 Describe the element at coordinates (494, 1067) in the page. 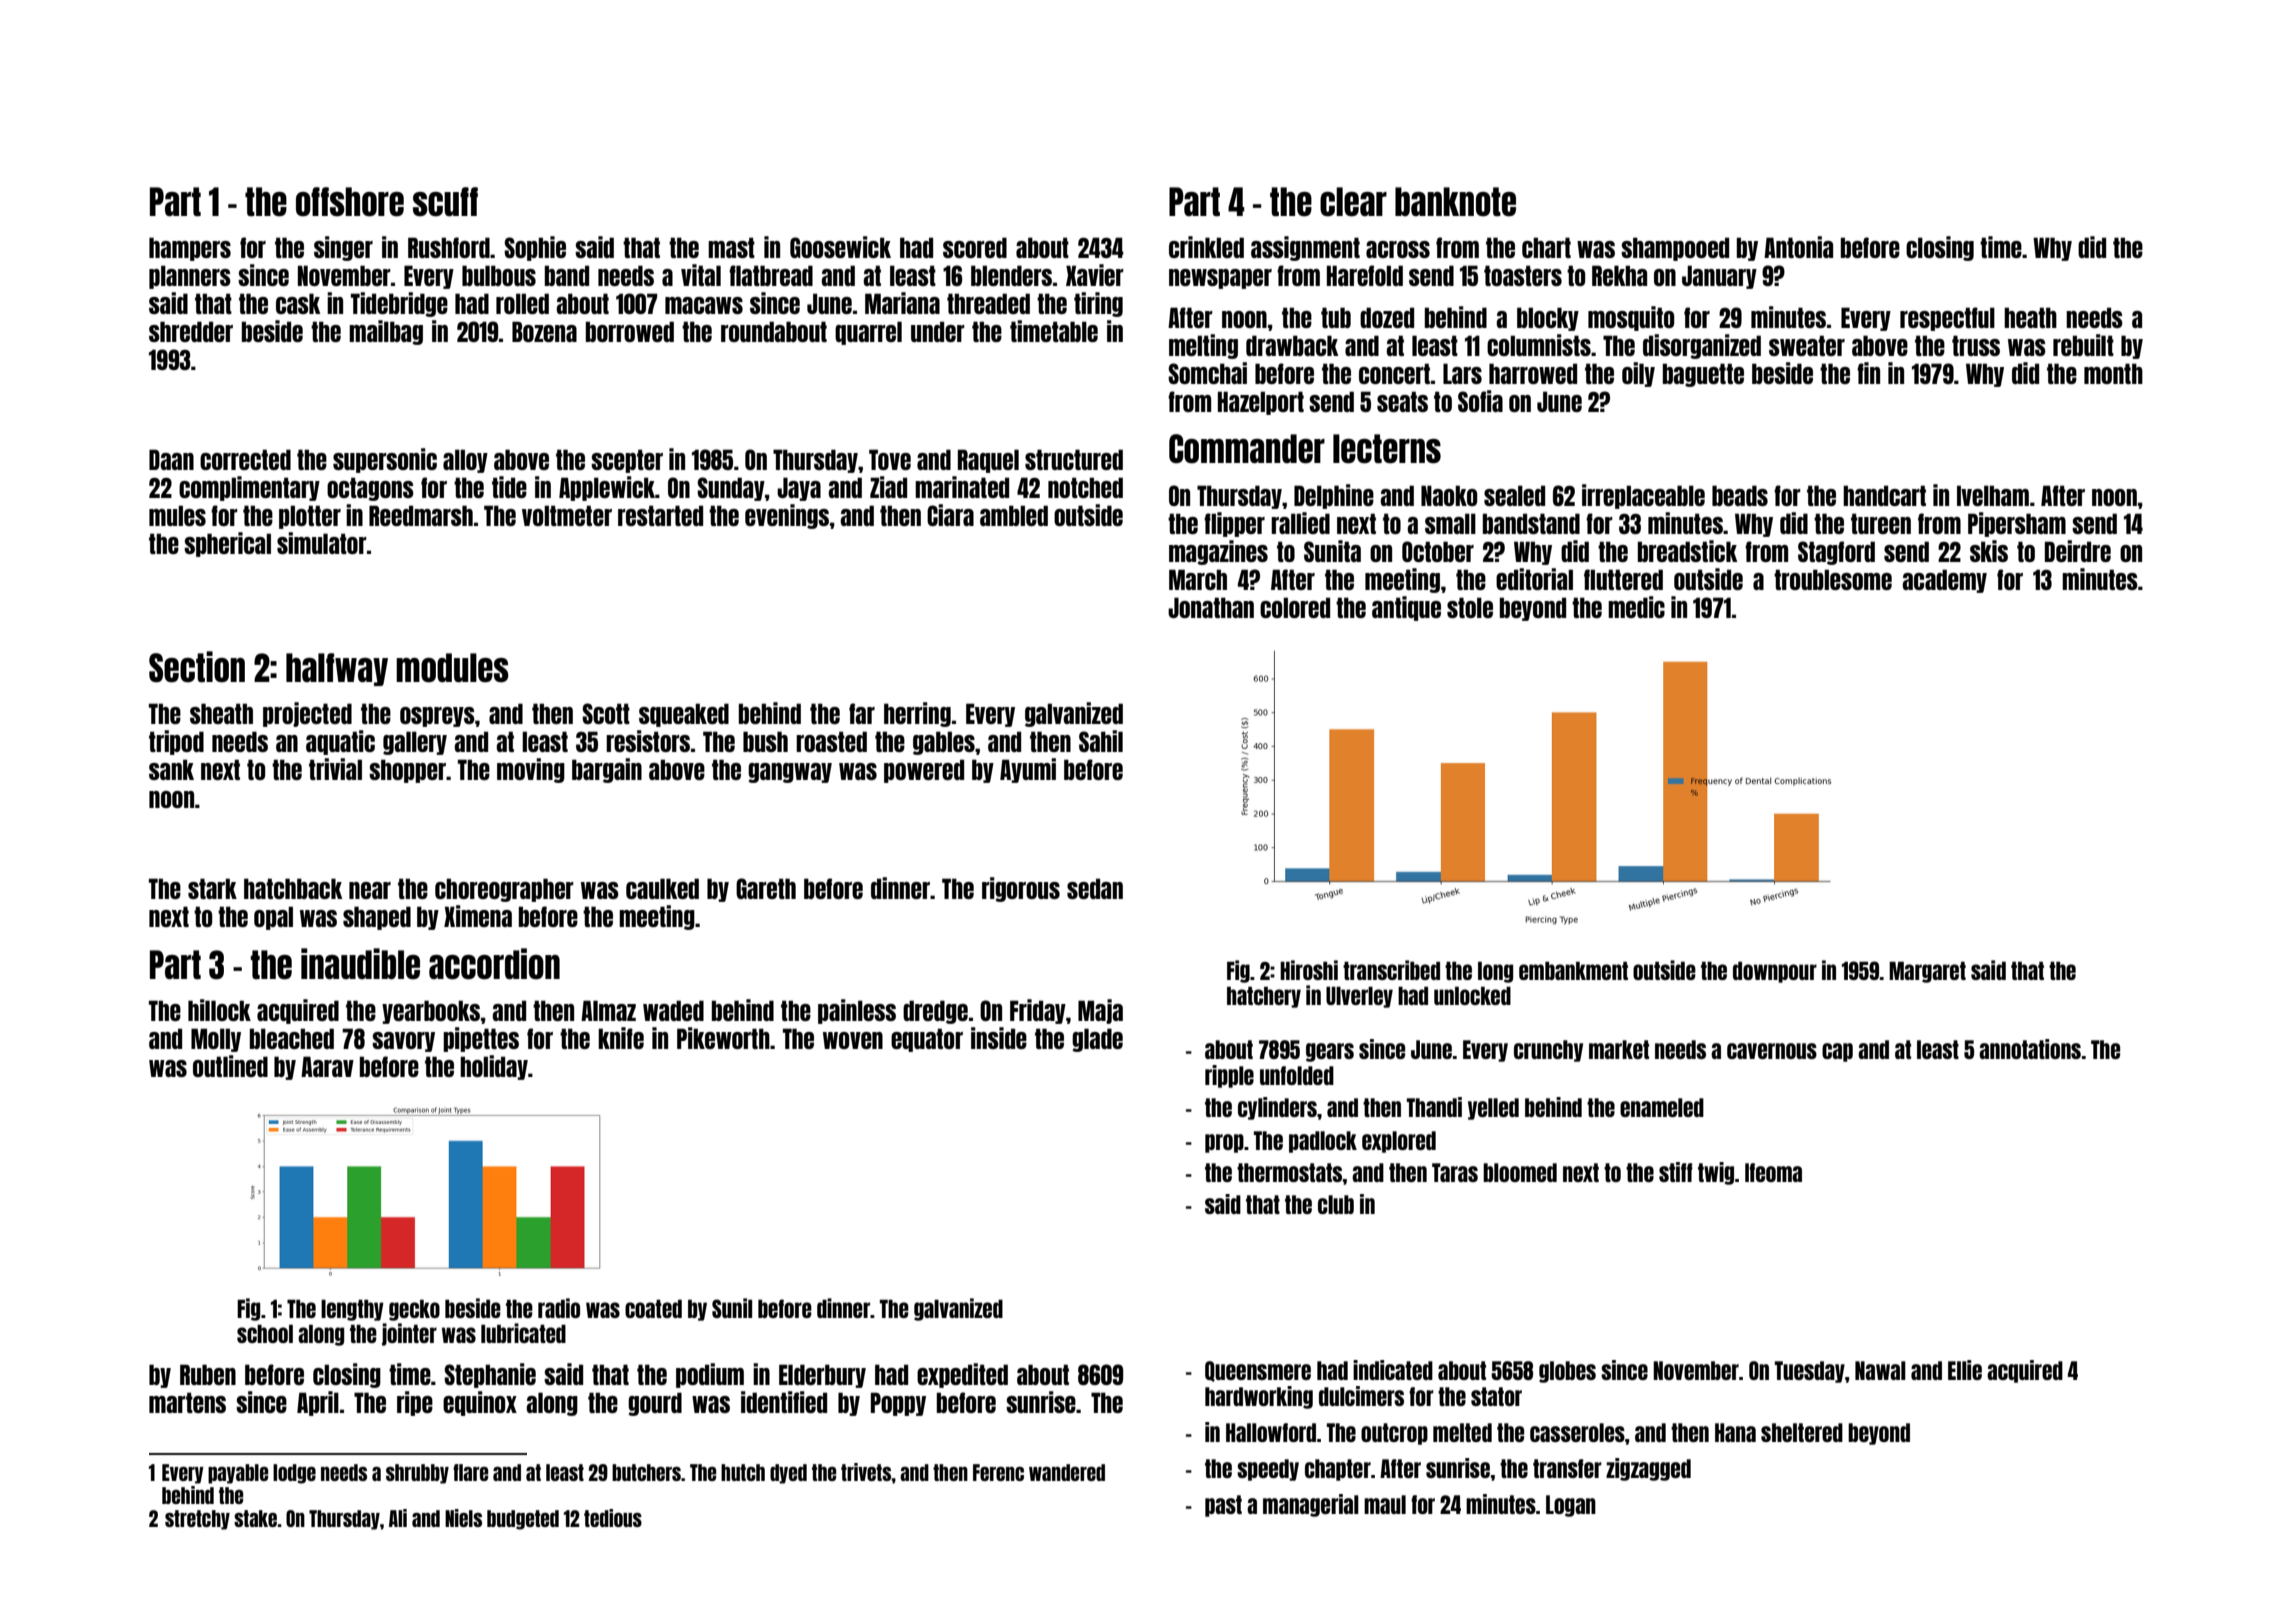

I see `holiday` at that location.
